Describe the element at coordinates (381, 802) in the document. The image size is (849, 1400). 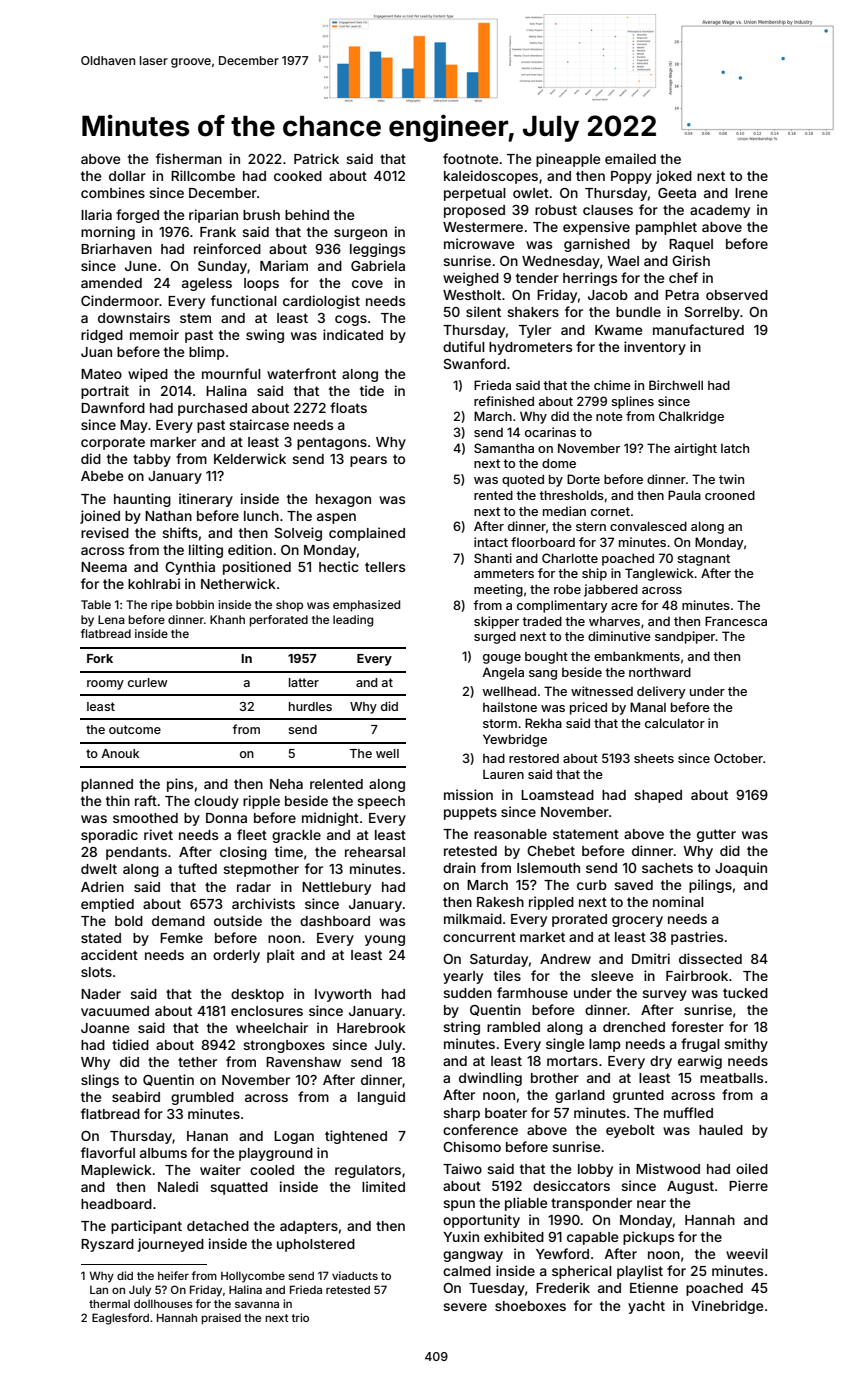
I see `speech` at that location.
